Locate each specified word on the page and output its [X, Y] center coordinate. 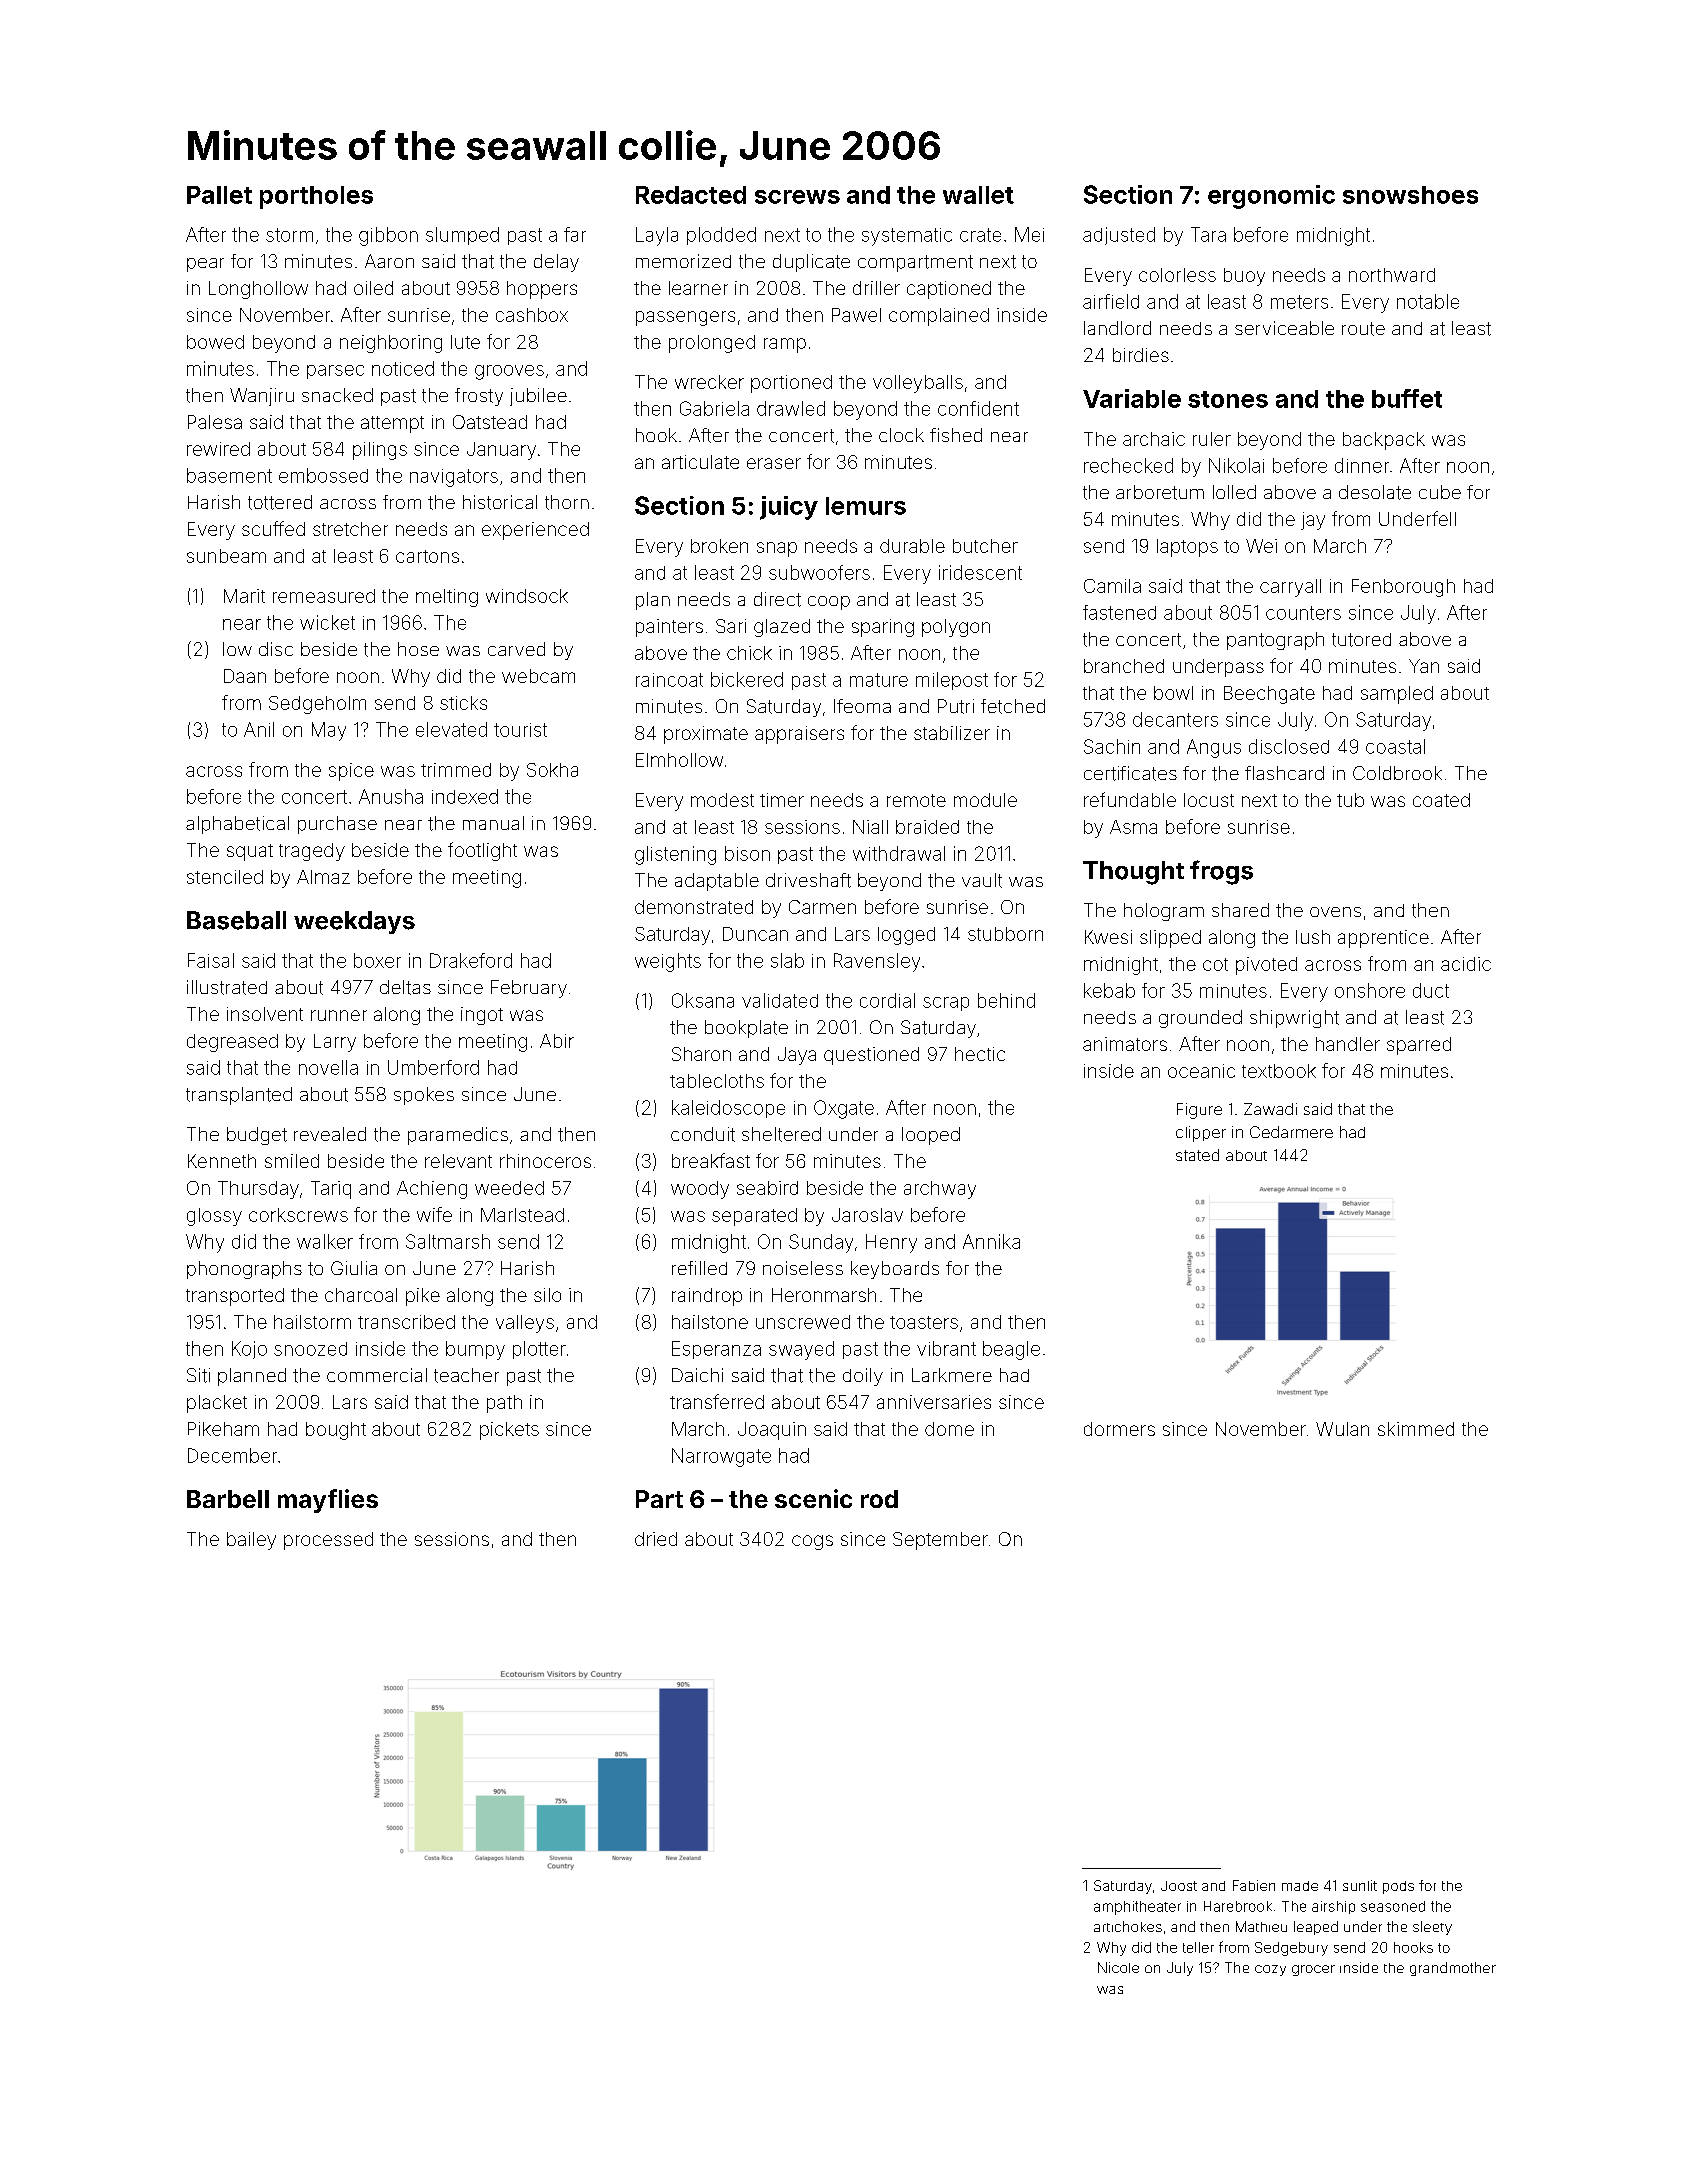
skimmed [1416, 1429]
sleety [1432, 1928]
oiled [373, 288]
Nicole [1118, 1967]
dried [656, 1539]
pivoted [1266, 966]
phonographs [244, 1270]
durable [912, 546]
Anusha [391, 796]
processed [328, 1541]
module [985, 800]
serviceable [1284, 328]
